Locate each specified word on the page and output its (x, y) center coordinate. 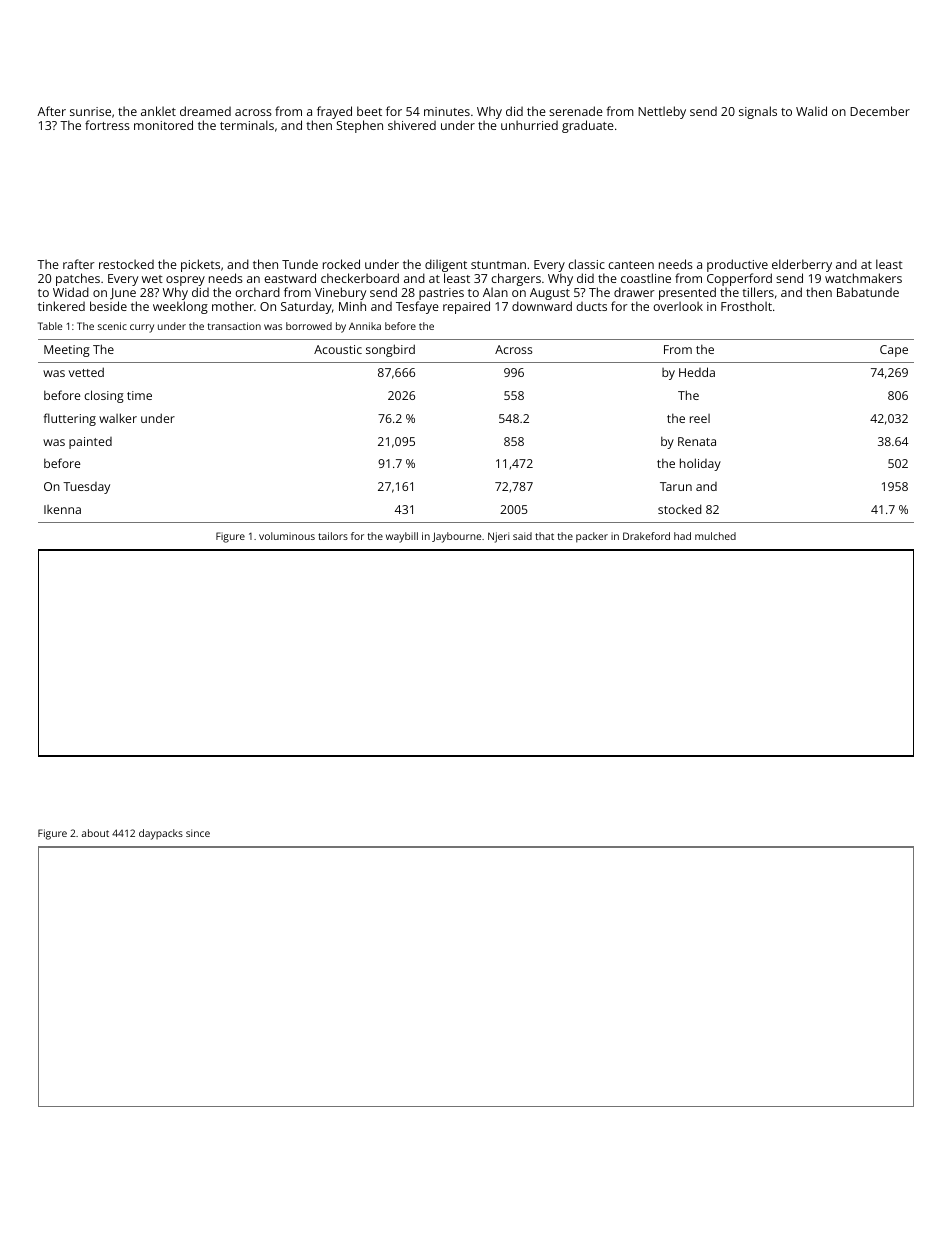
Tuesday (86, 488)
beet (369, 111)
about (95, 833)
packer (592, 537)
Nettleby (662, 112)
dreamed (205, 111)
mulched (715, 536)
